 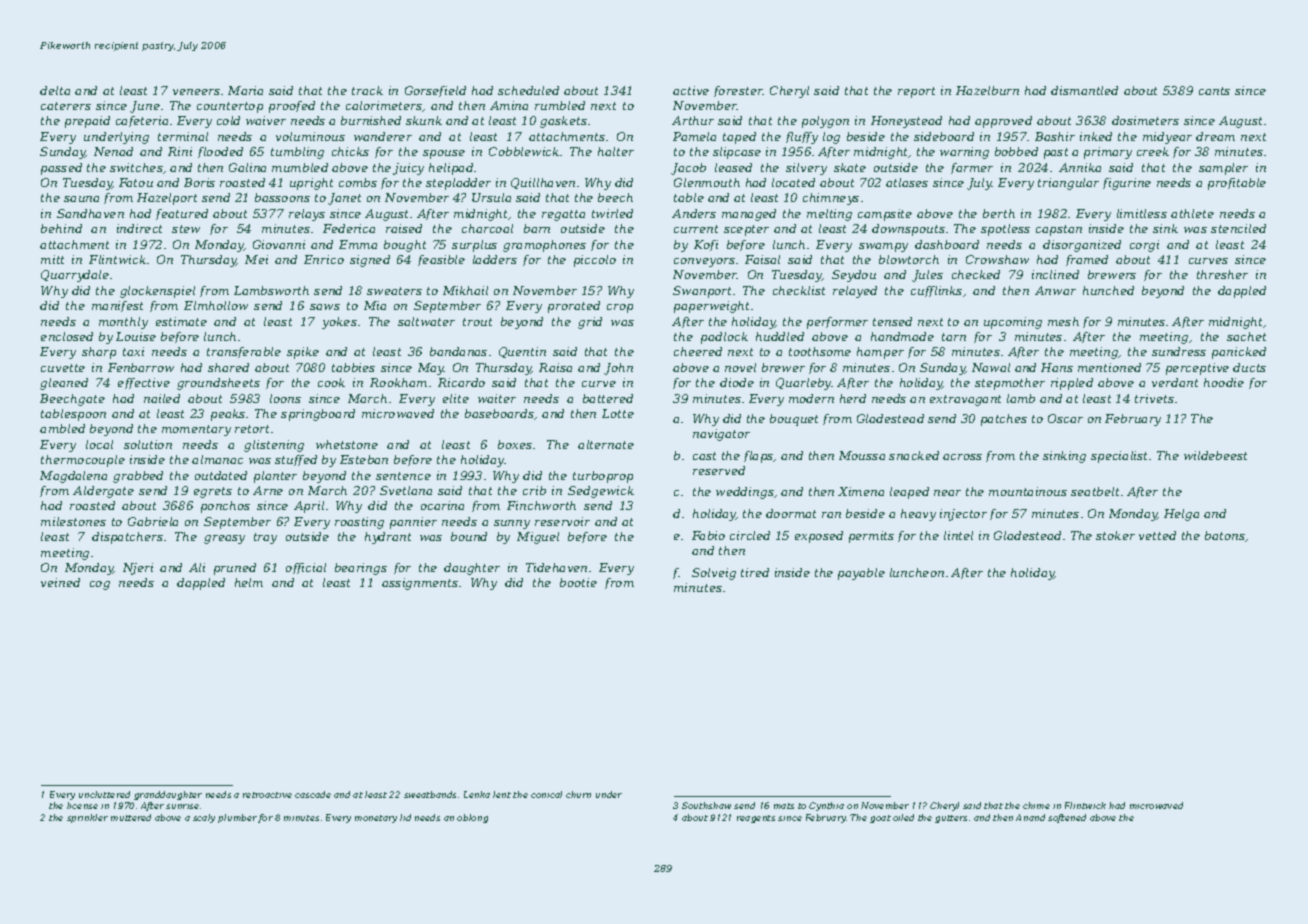 I want to click on glockenspiel, so click(x=157, y=292).
